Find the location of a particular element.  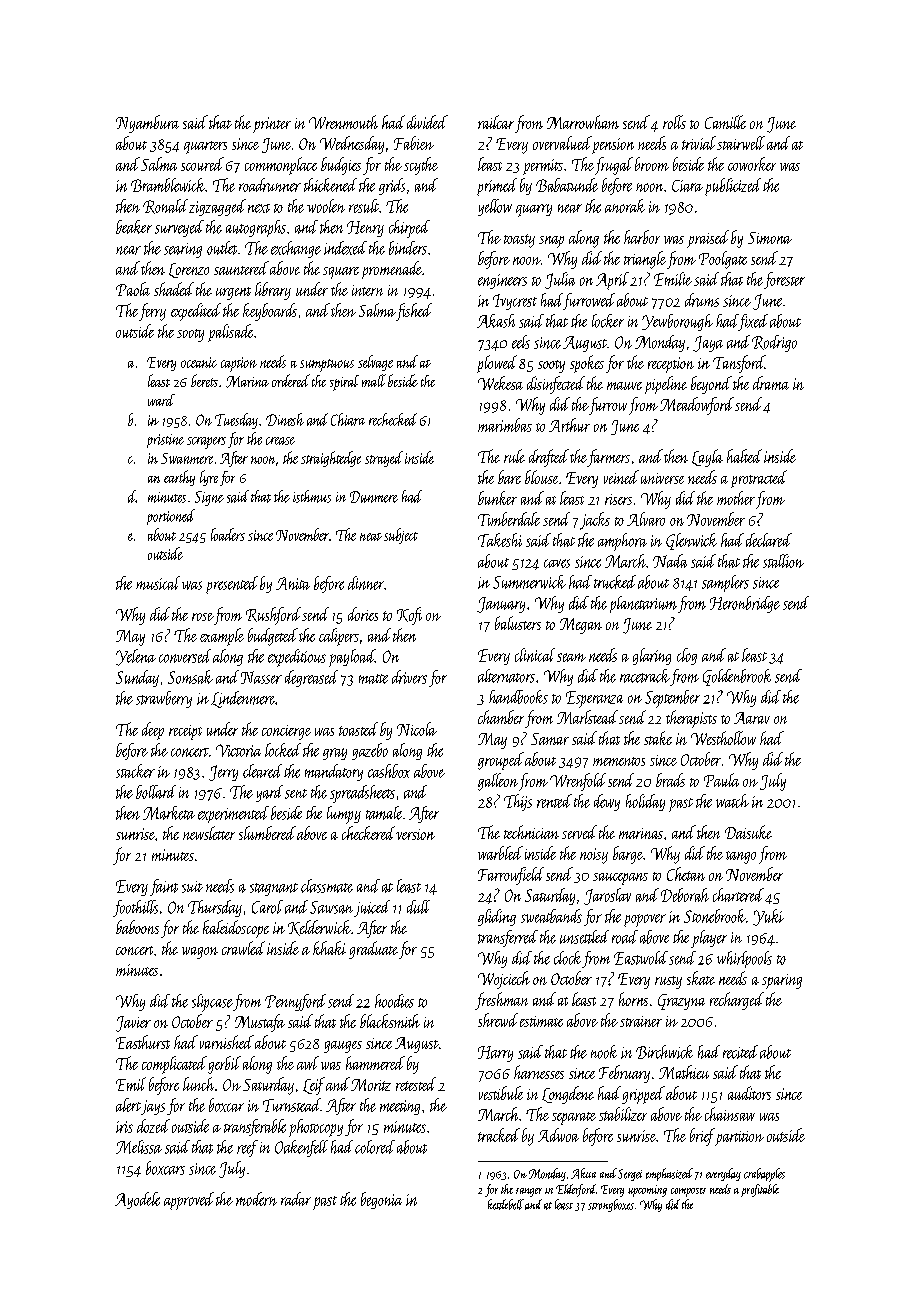

keyboards is located at coordinates (270, 312).
